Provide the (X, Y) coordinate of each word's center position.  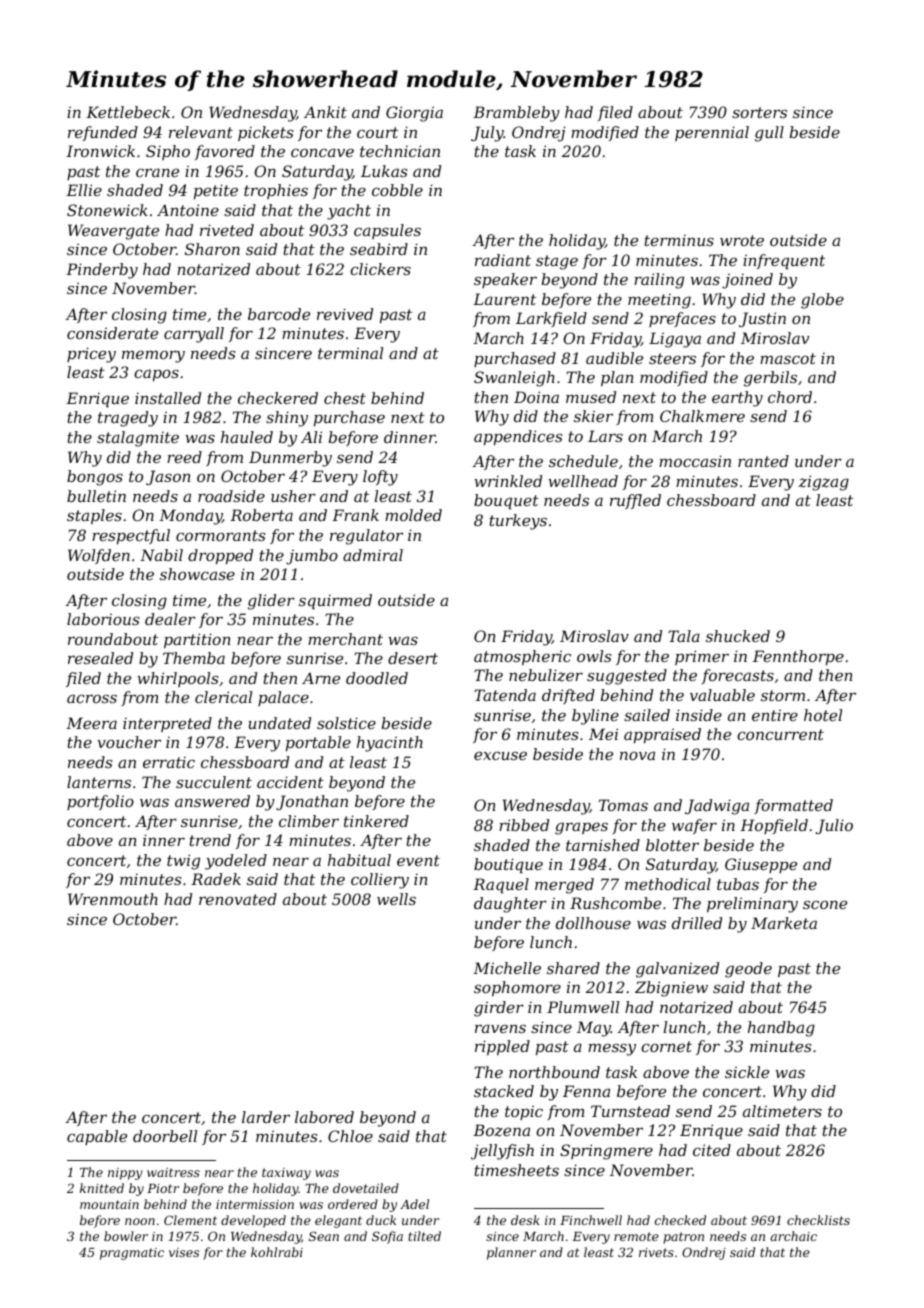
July (487, 134)
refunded (103, 133)
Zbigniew (671, 989)
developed (253, 1221)
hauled (247, 437)
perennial (712, 133)
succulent (214, 782)
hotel (823, 715)
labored (324, 1117)
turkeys (518, 522)
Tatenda (505, 695)
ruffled (635, 501)
